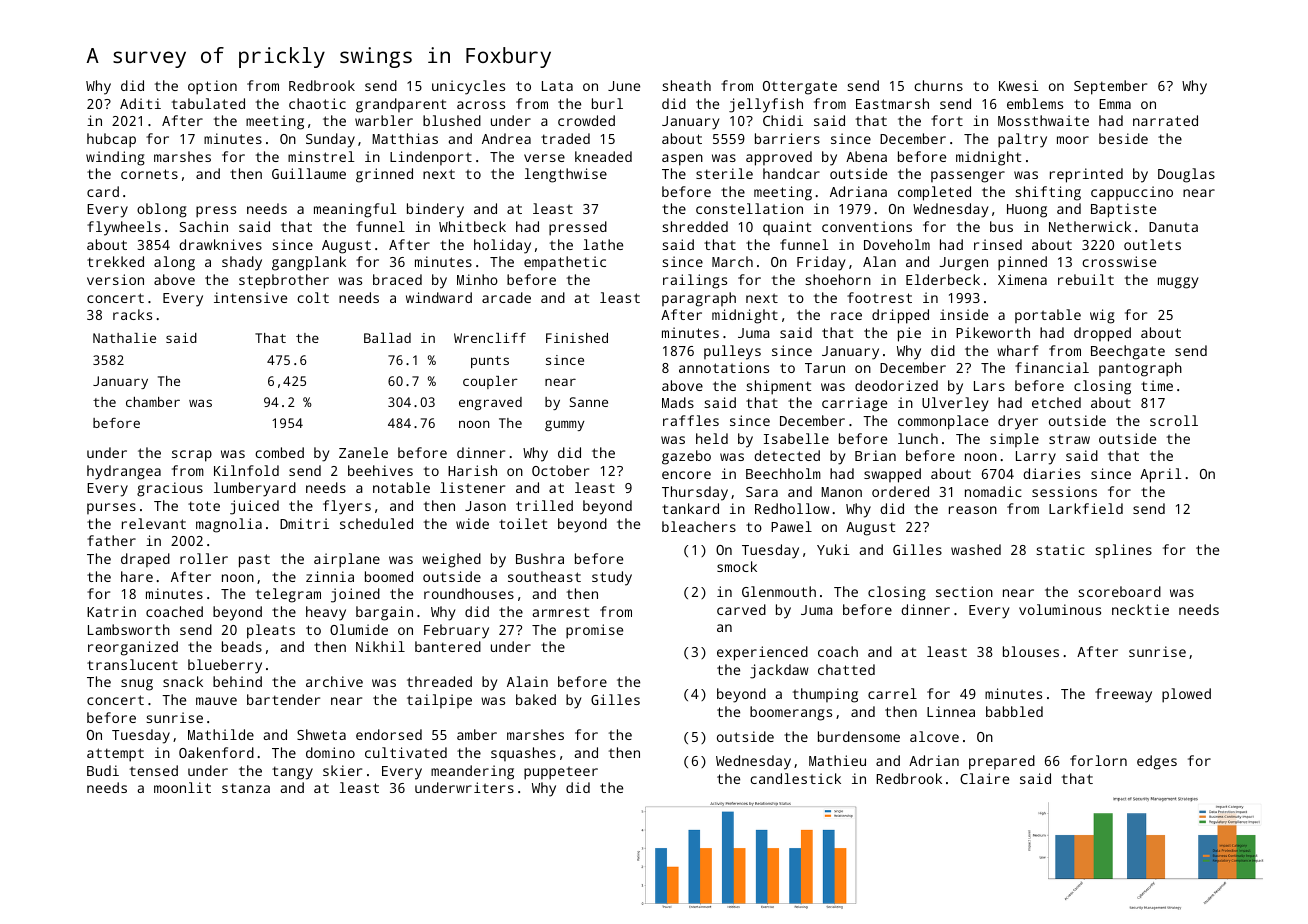 Image resolution: width=1308 pixels, height=924 pixels. Describe the element at coordinates (800, 88) in the screenshot. I see `Ottergate` at that location.
